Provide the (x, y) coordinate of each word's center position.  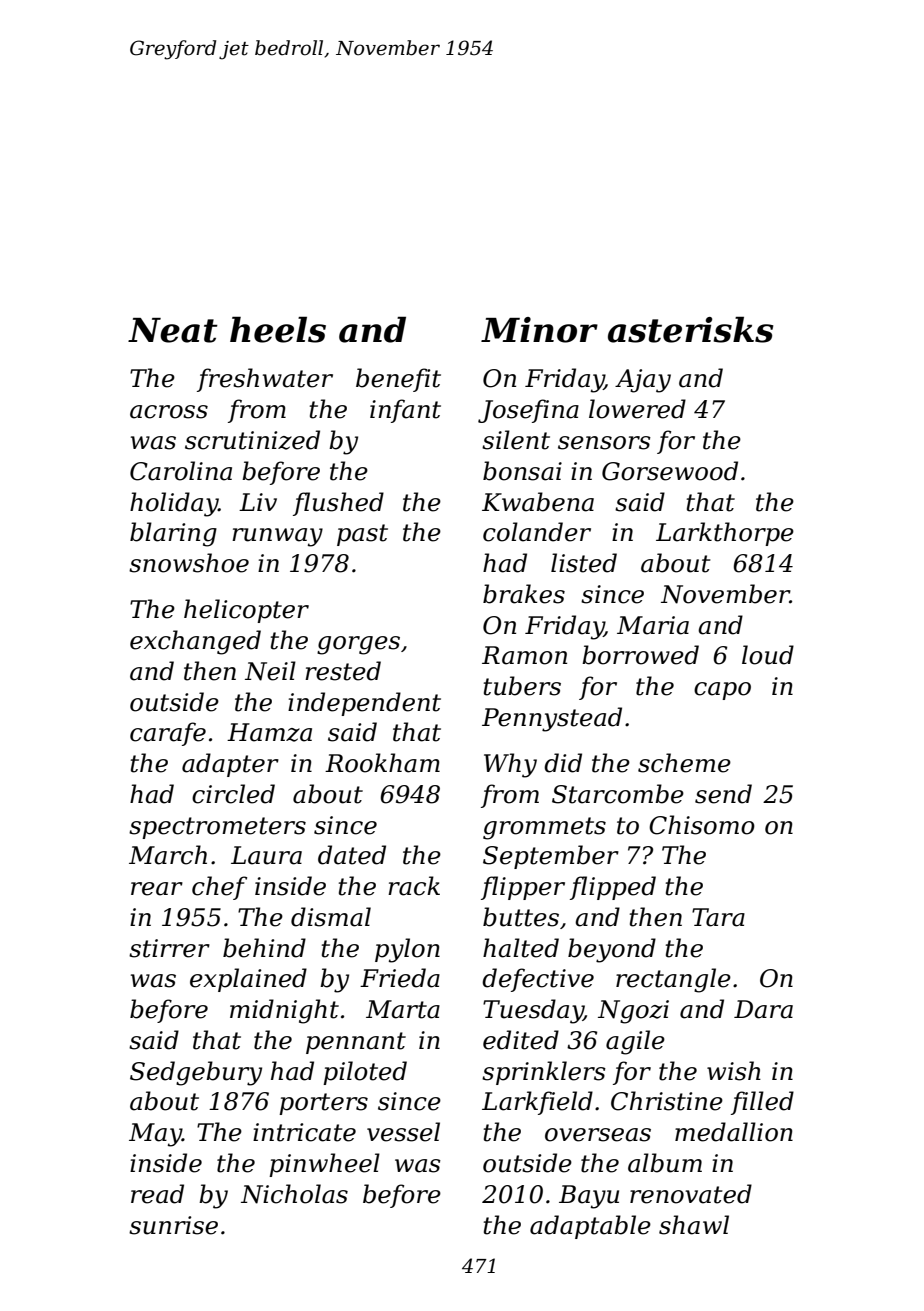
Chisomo (702, 825)
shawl (694, 1225)
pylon (407, 950)
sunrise (173, 1225)
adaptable (590, 1227)
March (168, 855)
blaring (173, 534)
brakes (524, 594)
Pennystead (552, 719)
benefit (398, 380)
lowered (637, 409)
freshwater (265, 380)
